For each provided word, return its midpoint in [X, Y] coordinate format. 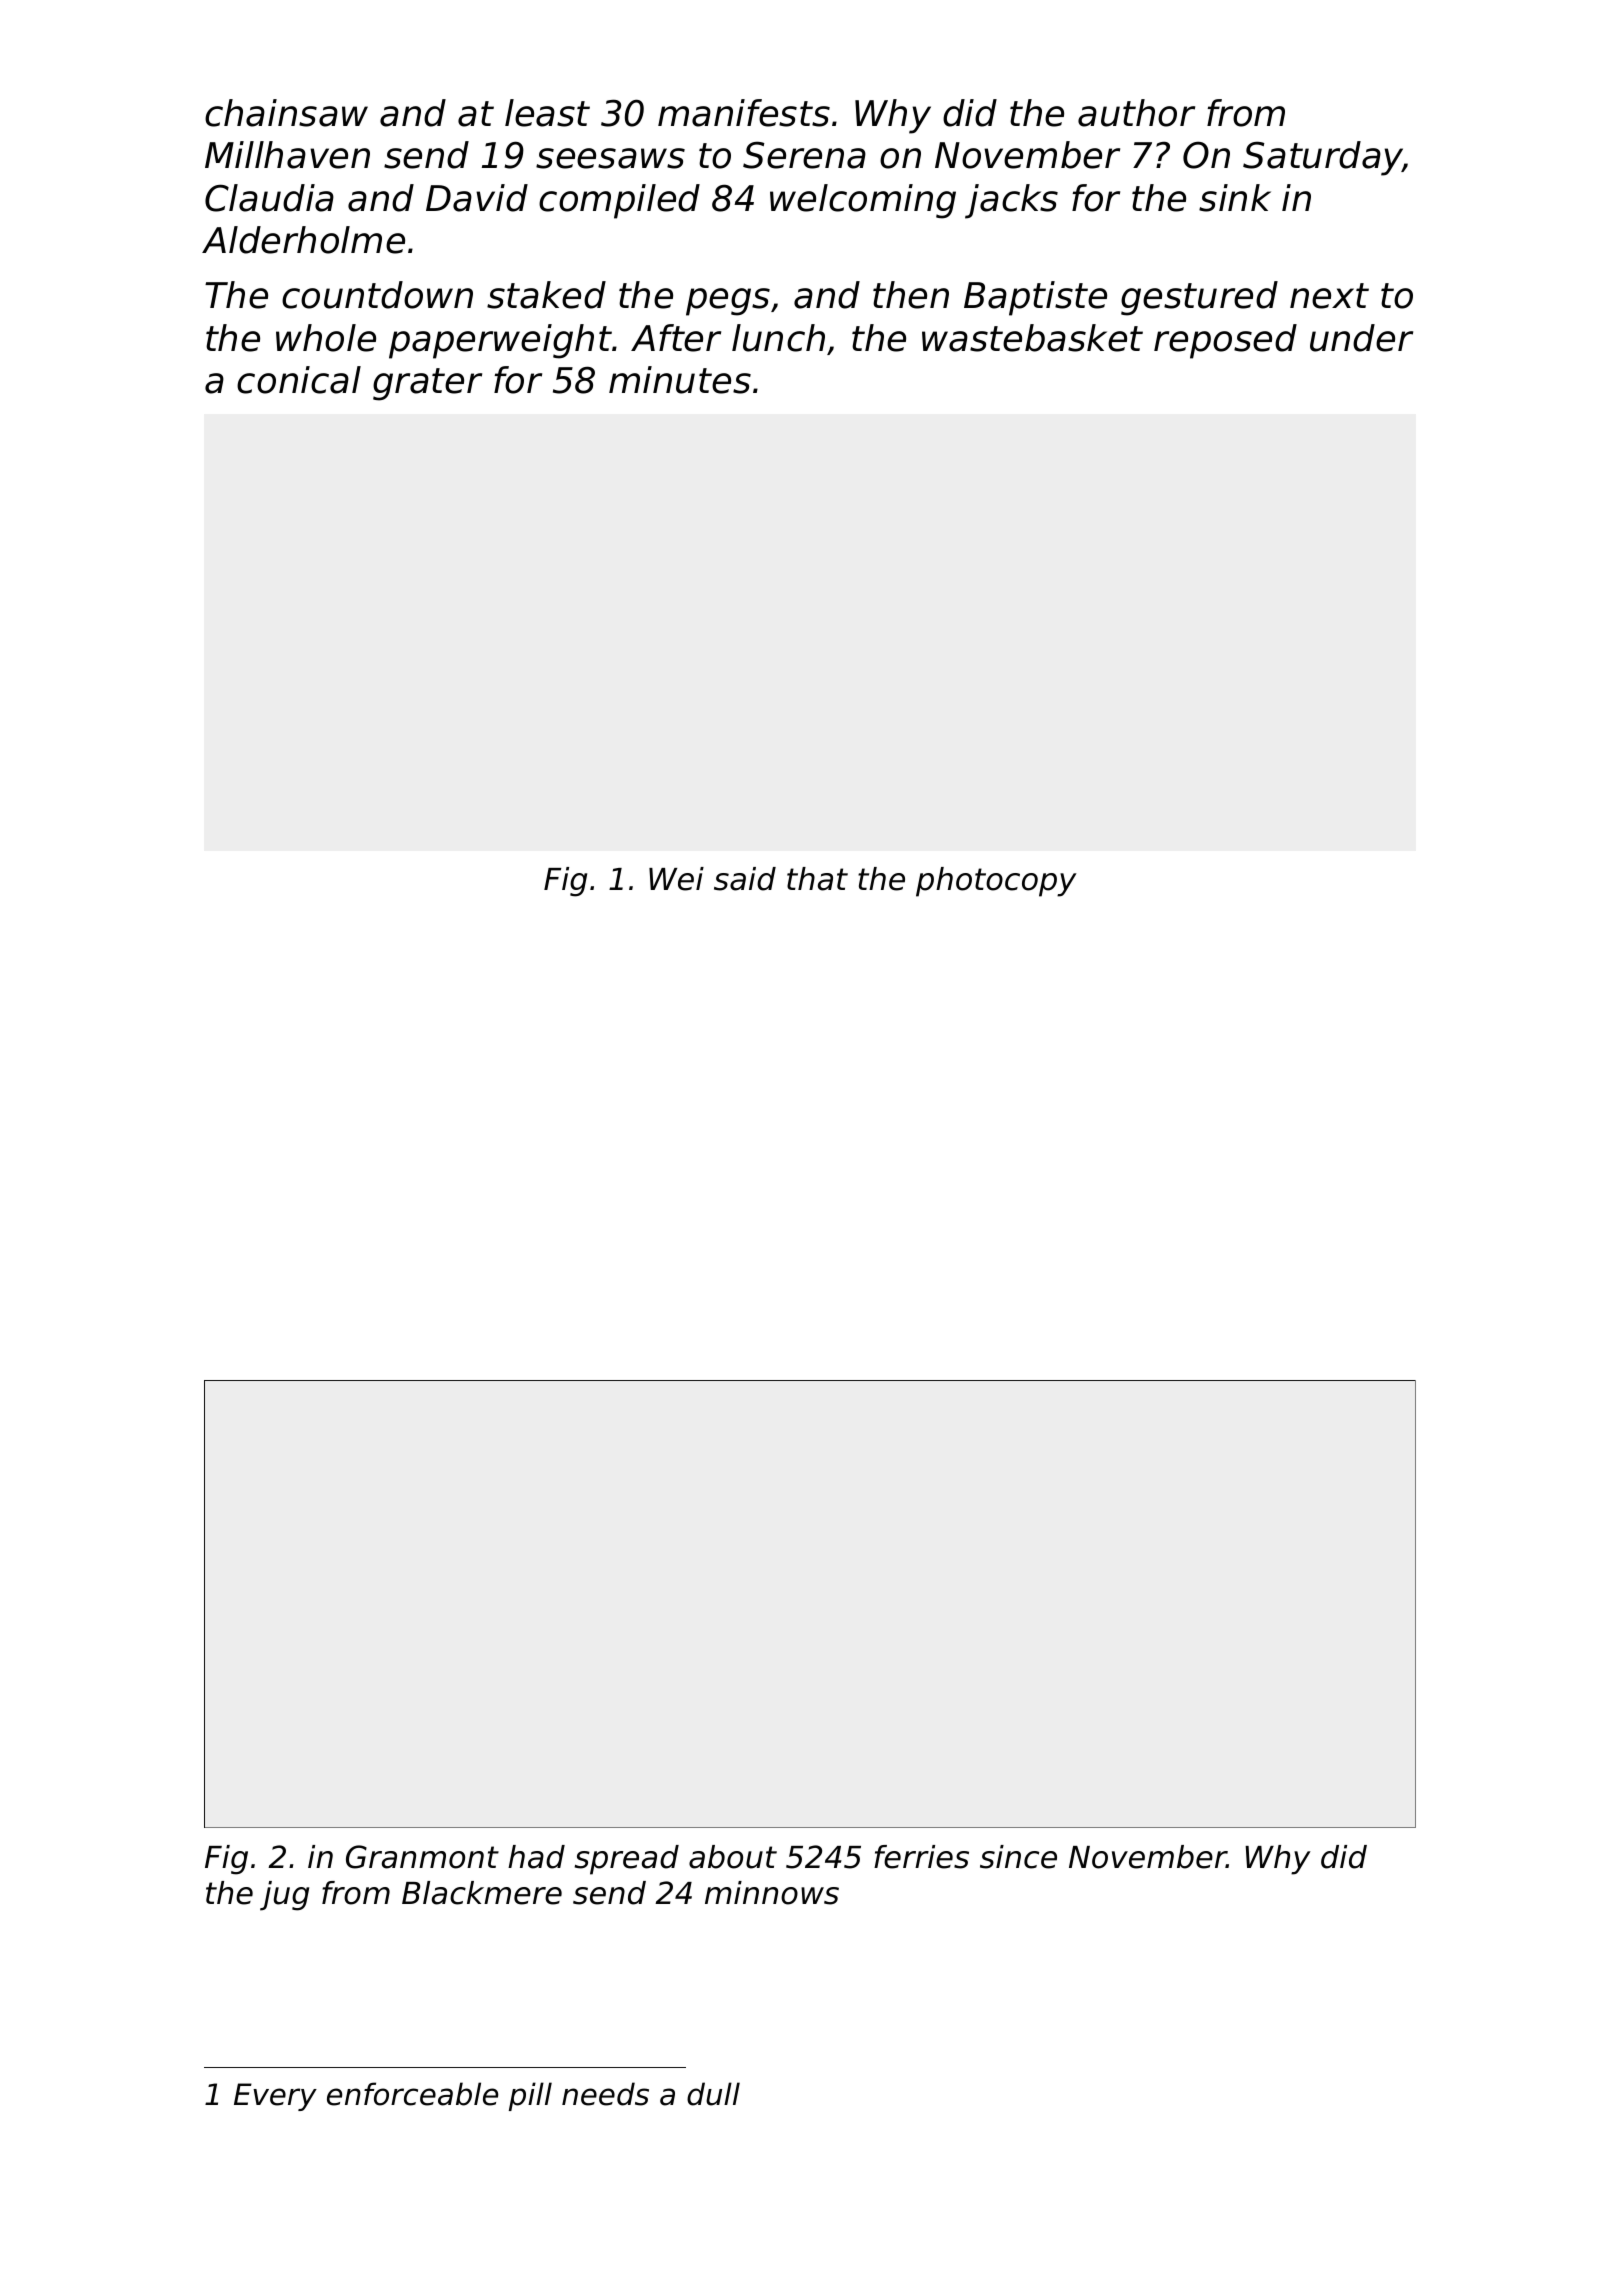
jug [284, 1896]
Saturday [1323, 158]
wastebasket [1032, 338]
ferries [921, 1857]
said [745, 879]
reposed [1225, 341]
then [911, 295]
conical [299, 380]
